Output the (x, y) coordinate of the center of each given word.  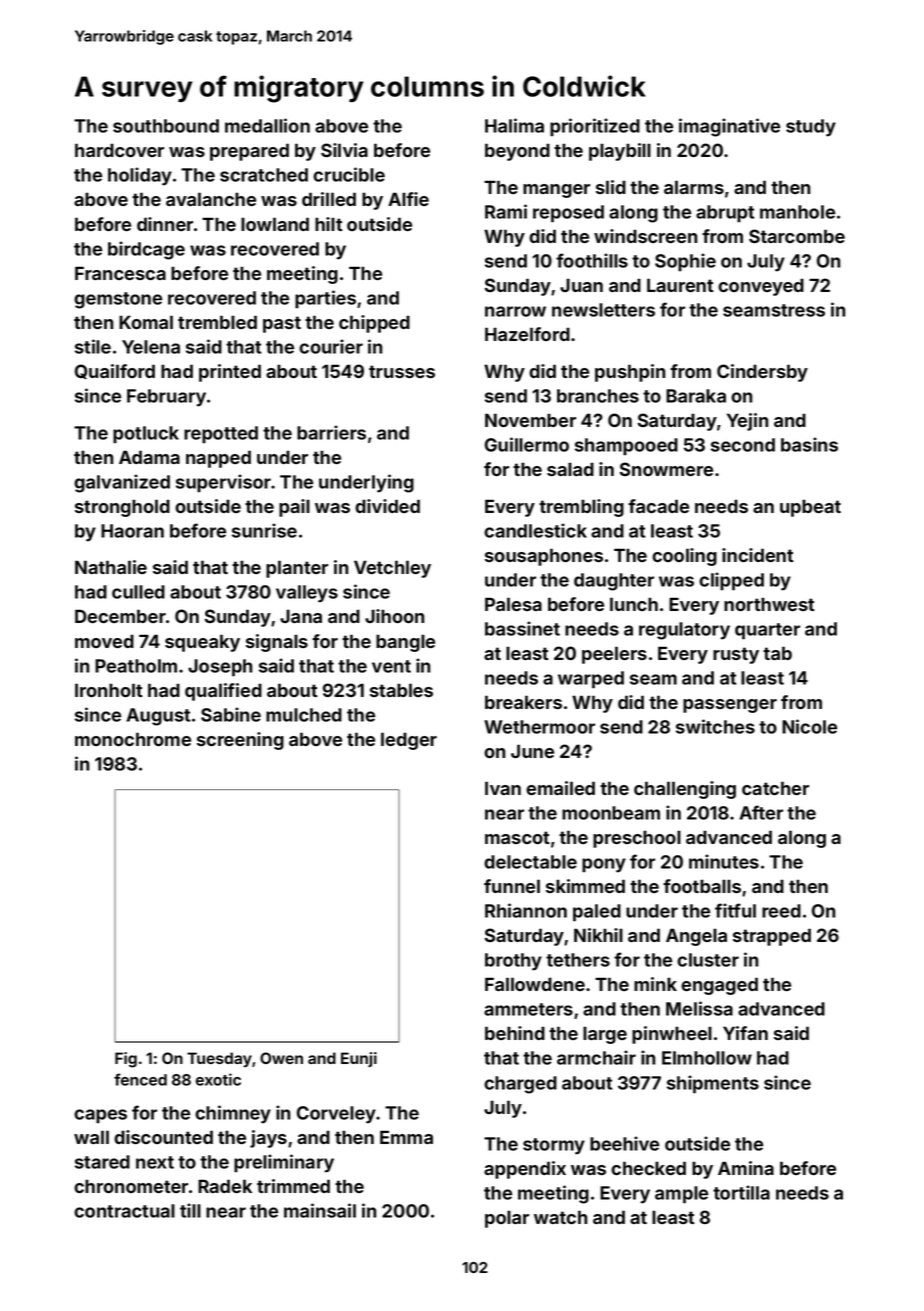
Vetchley (392, 569)
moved (104, 641)
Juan (581, 285)
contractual (124, 1211)
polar (507, 1219)
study (811, 128)
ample (681, 1195)
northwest (769, 604)
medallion (267, 125)
